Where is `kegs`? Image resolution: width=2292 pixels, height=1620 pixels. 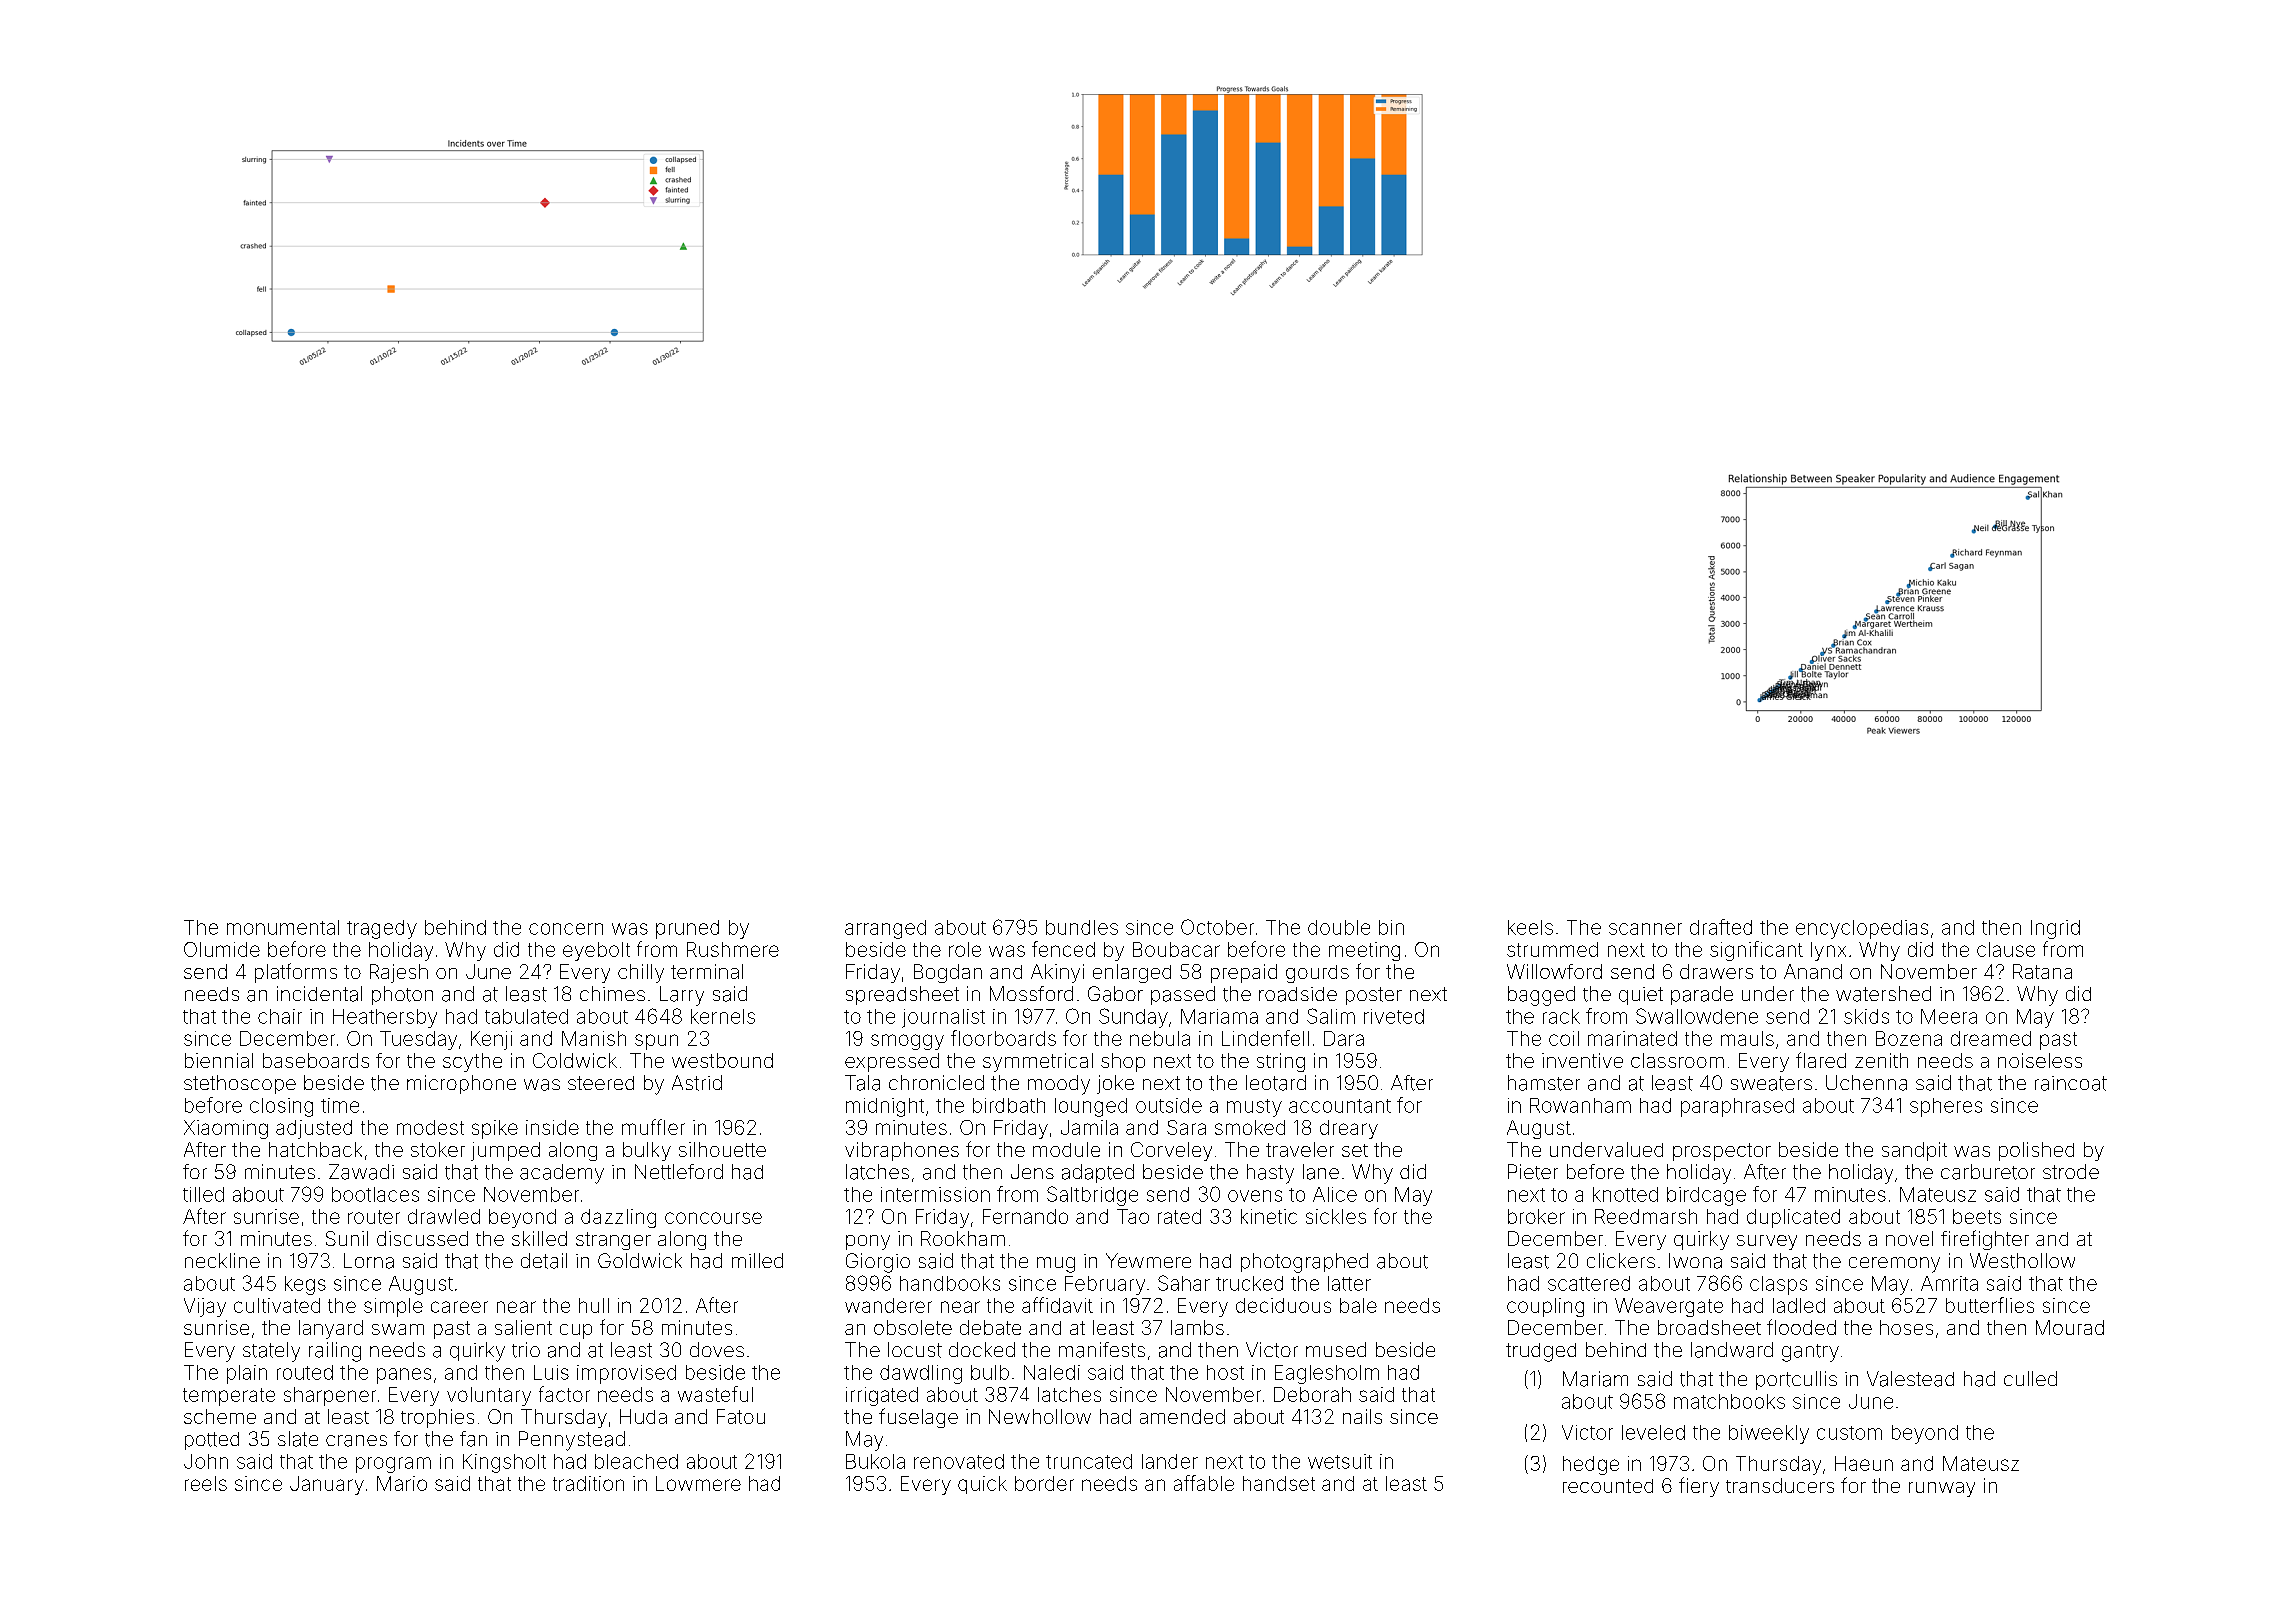 kegs is located at coordinates (305, 1285).
